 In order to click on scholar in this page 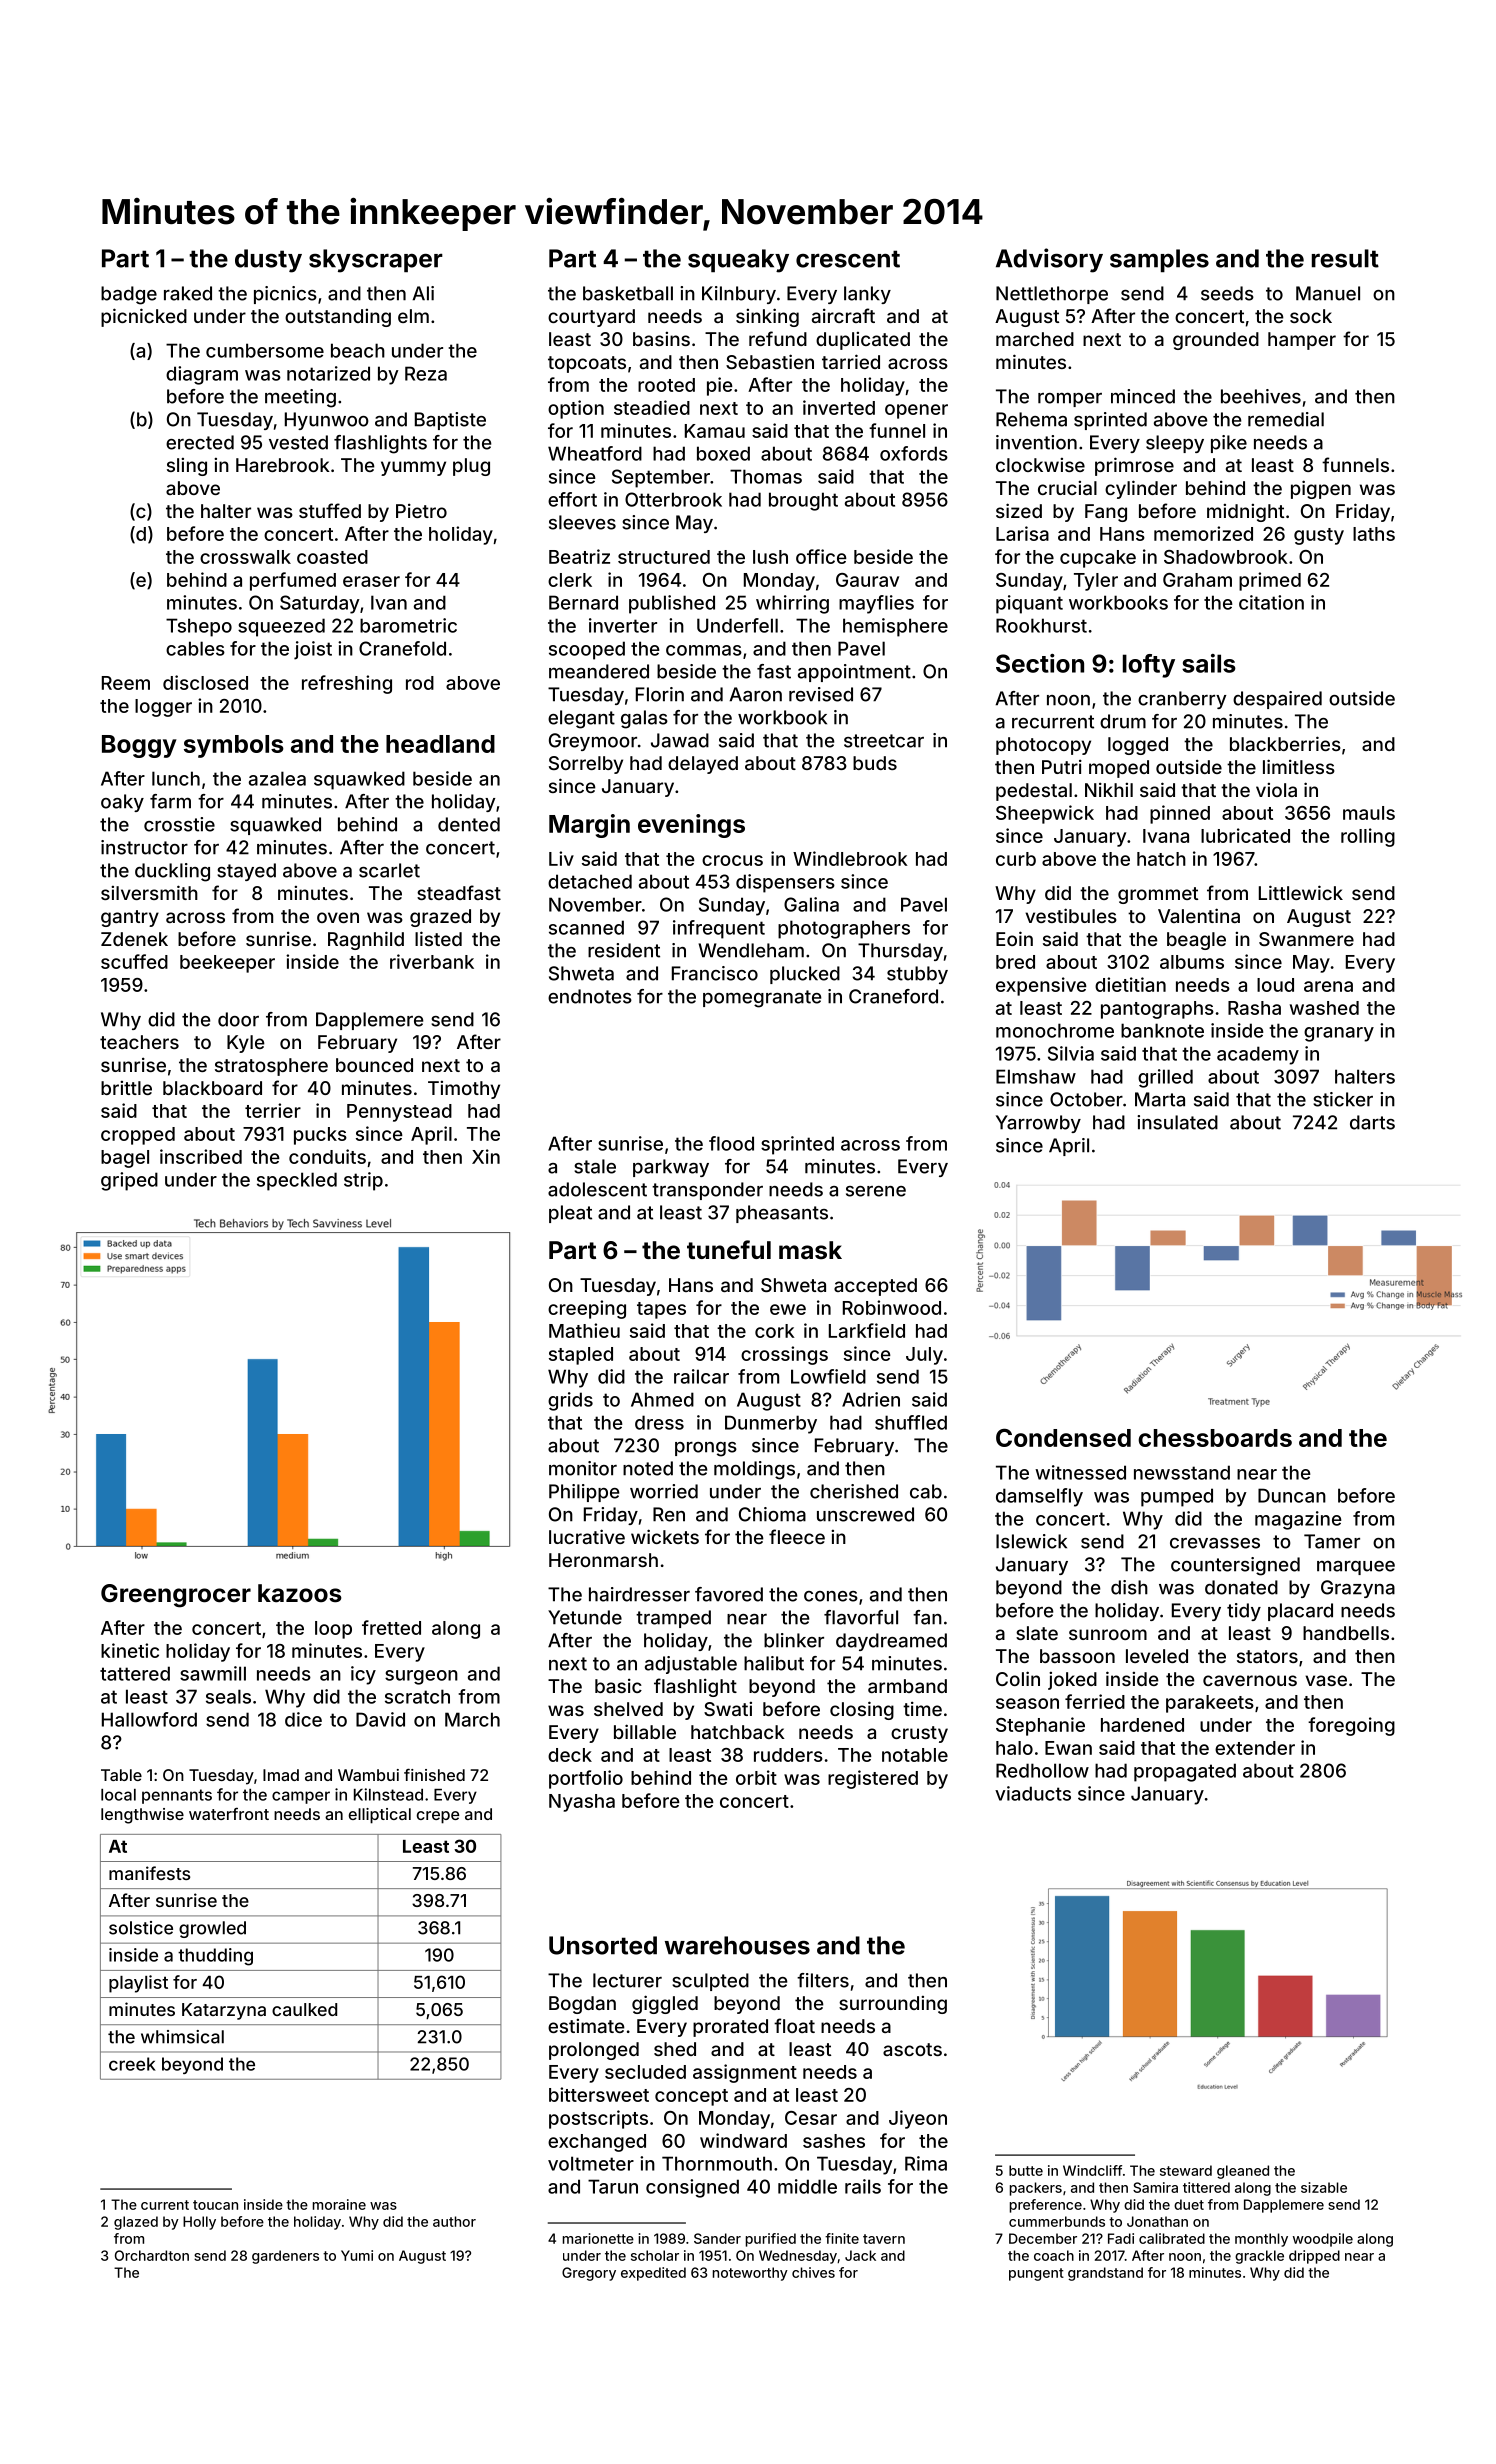, I will do `click(655, 2255)`.
